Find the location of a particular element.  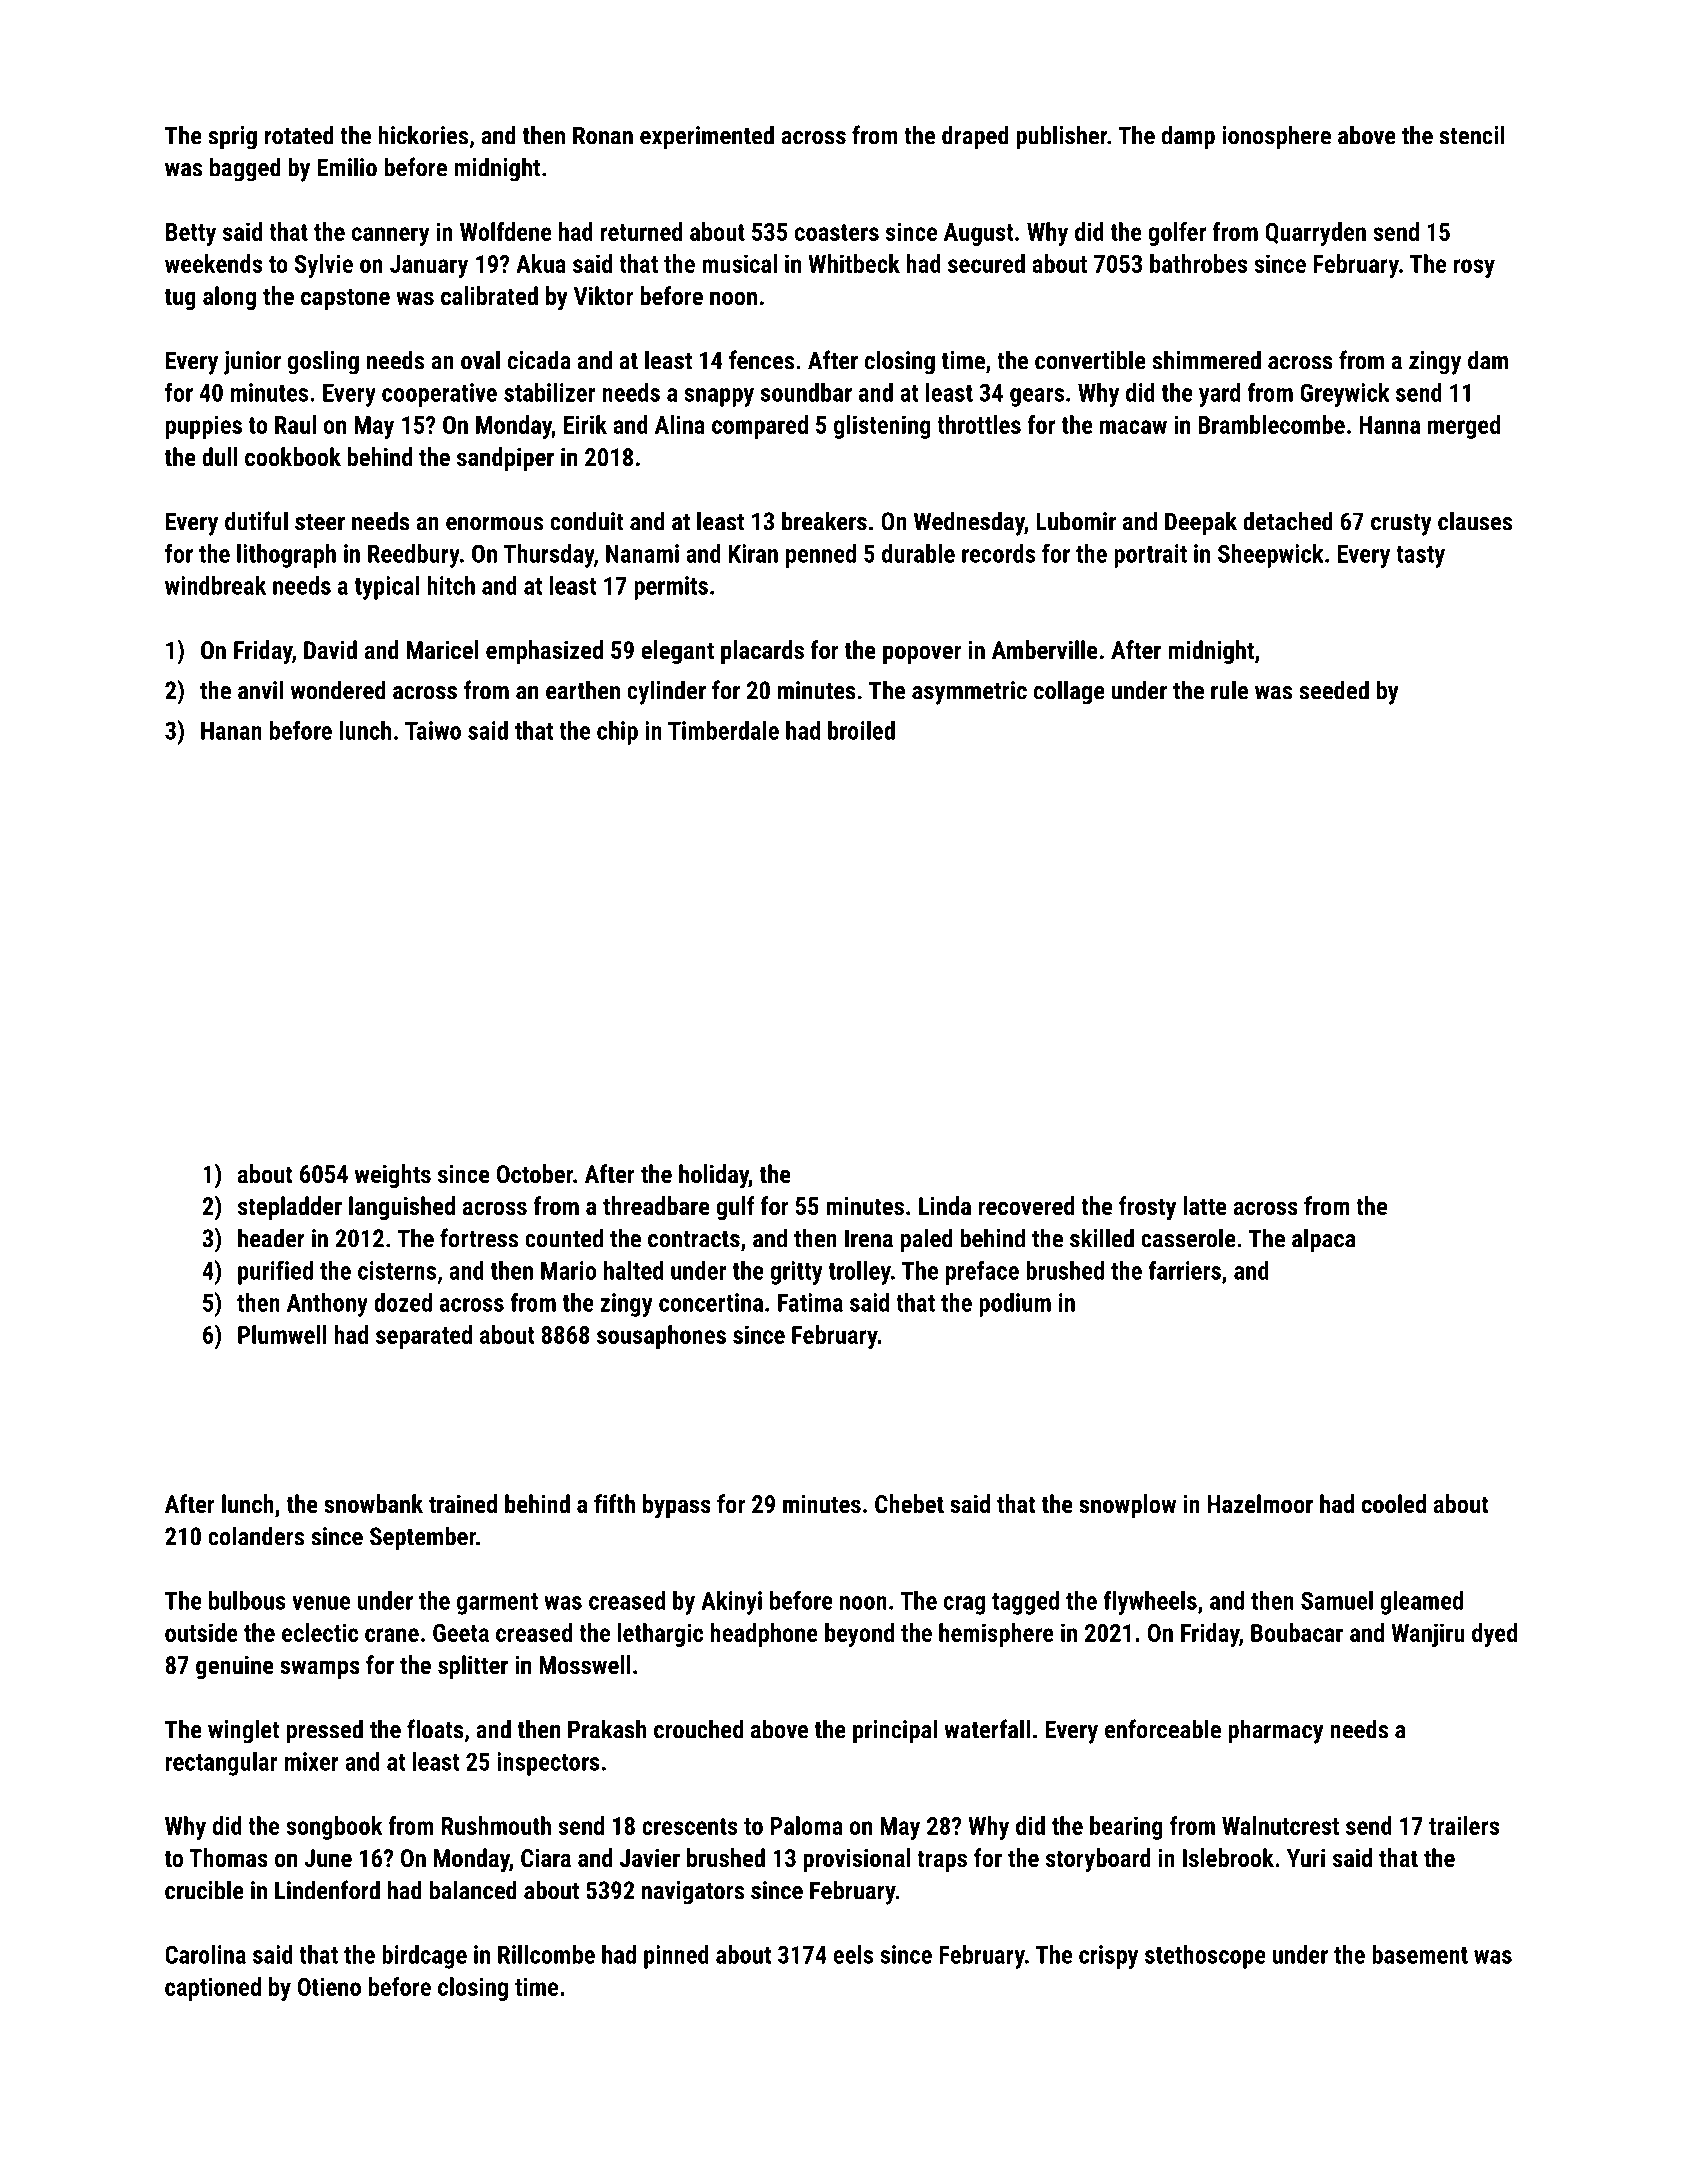

draped is located at coordinates (975, 137).
